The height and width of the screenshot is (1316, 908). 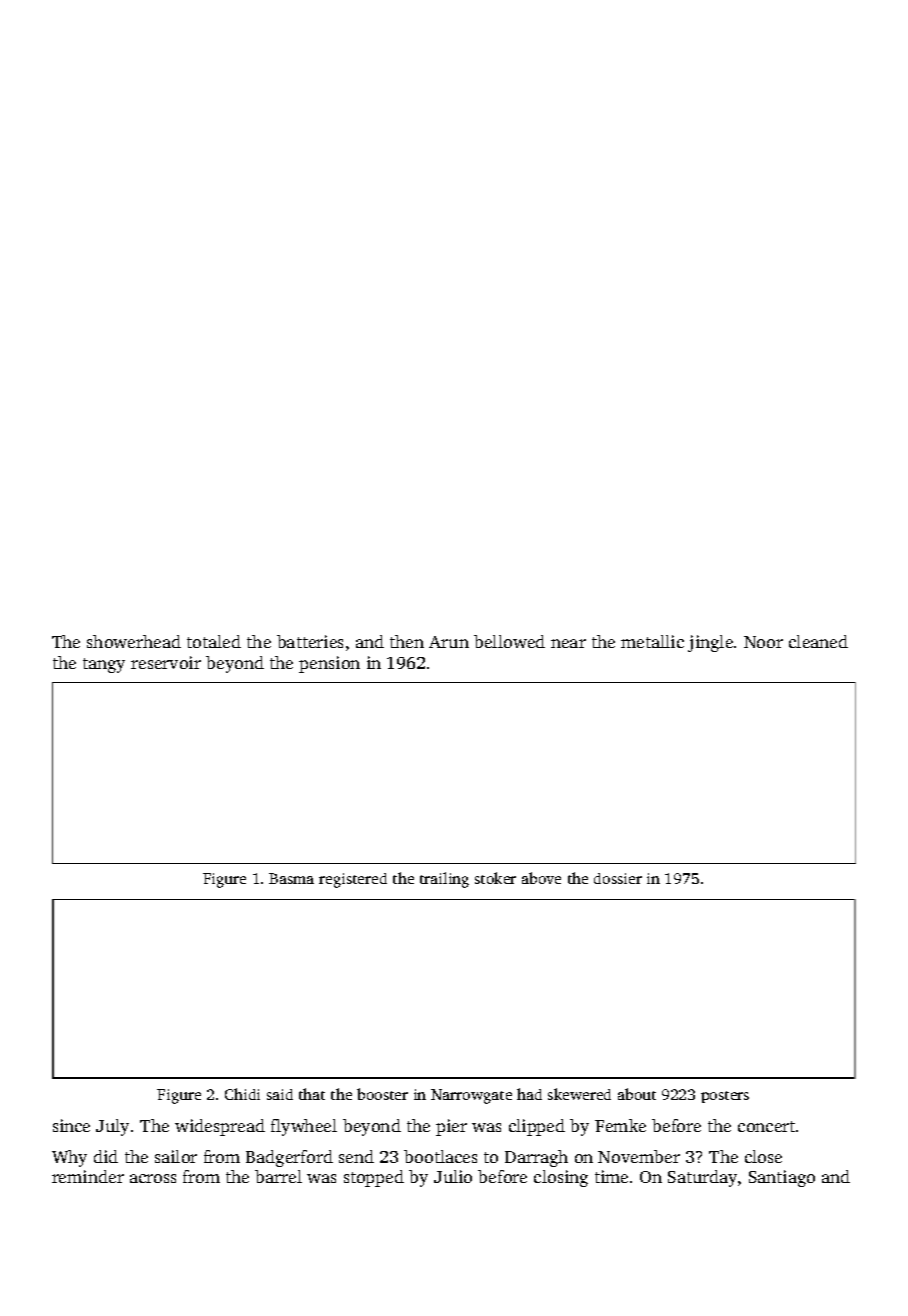 I want to click on about, so click(x=637, y=1094).
